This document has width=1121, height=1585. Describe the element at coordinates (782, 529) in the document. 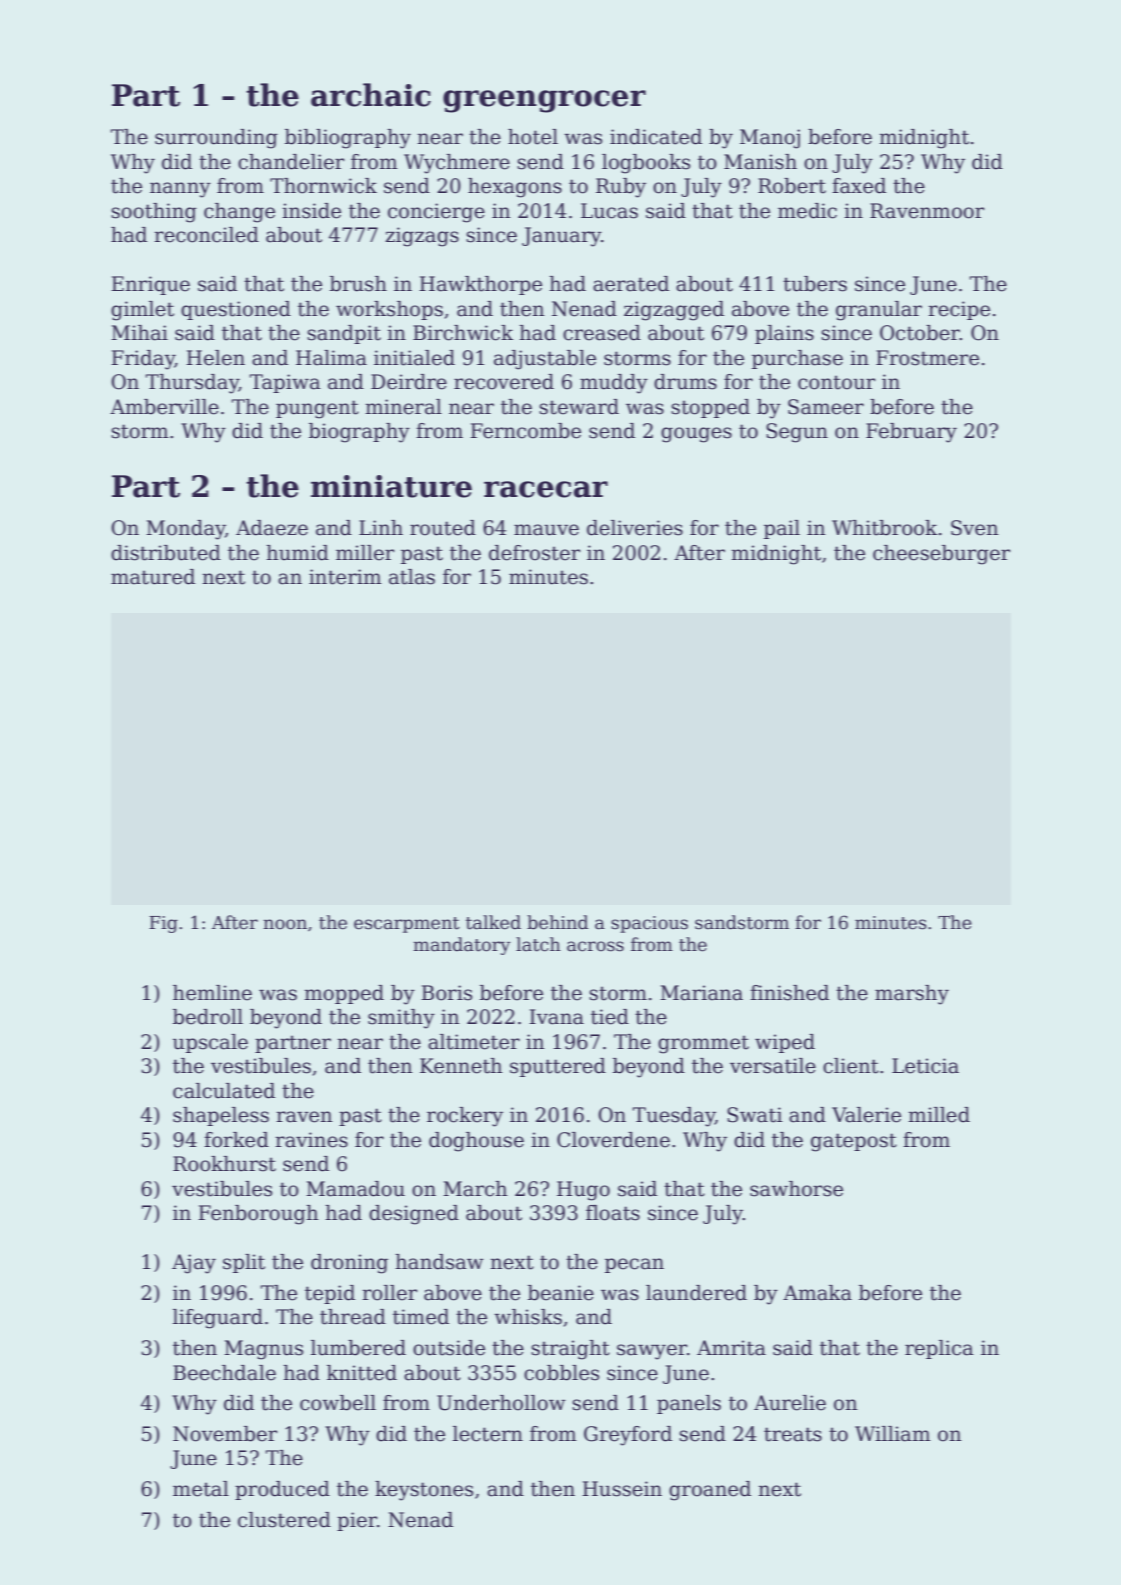

I see `pail` at that location.
